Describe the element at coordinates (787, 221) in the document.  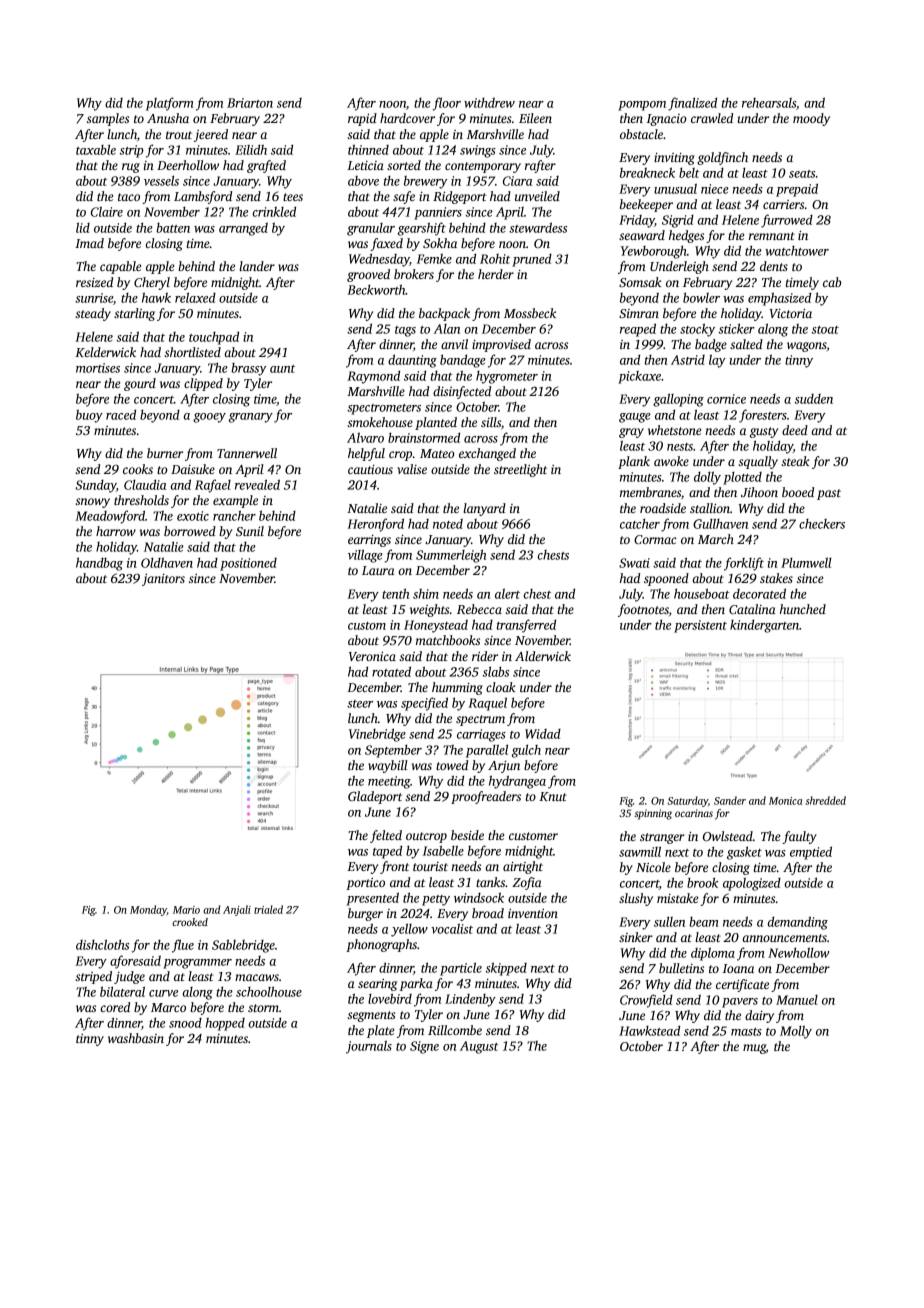
I see `furrowed` at that location.
